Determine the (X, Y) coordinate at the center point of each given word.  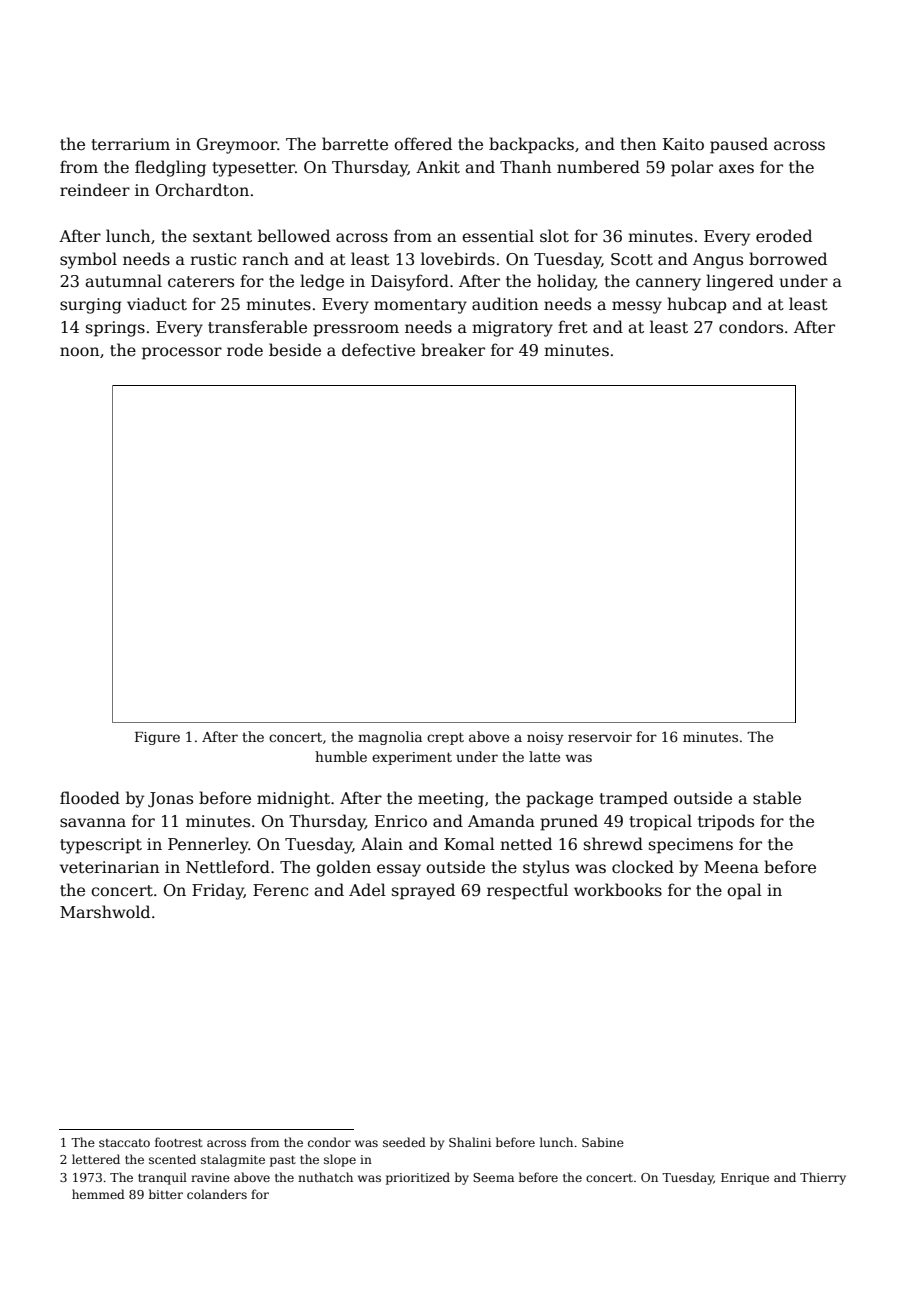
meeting (451, 800)
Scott (632, 259)
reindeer (95, 190)
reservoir (600, 737)
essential (498, 236)
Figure (157, 738)
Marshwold (105, 912)
